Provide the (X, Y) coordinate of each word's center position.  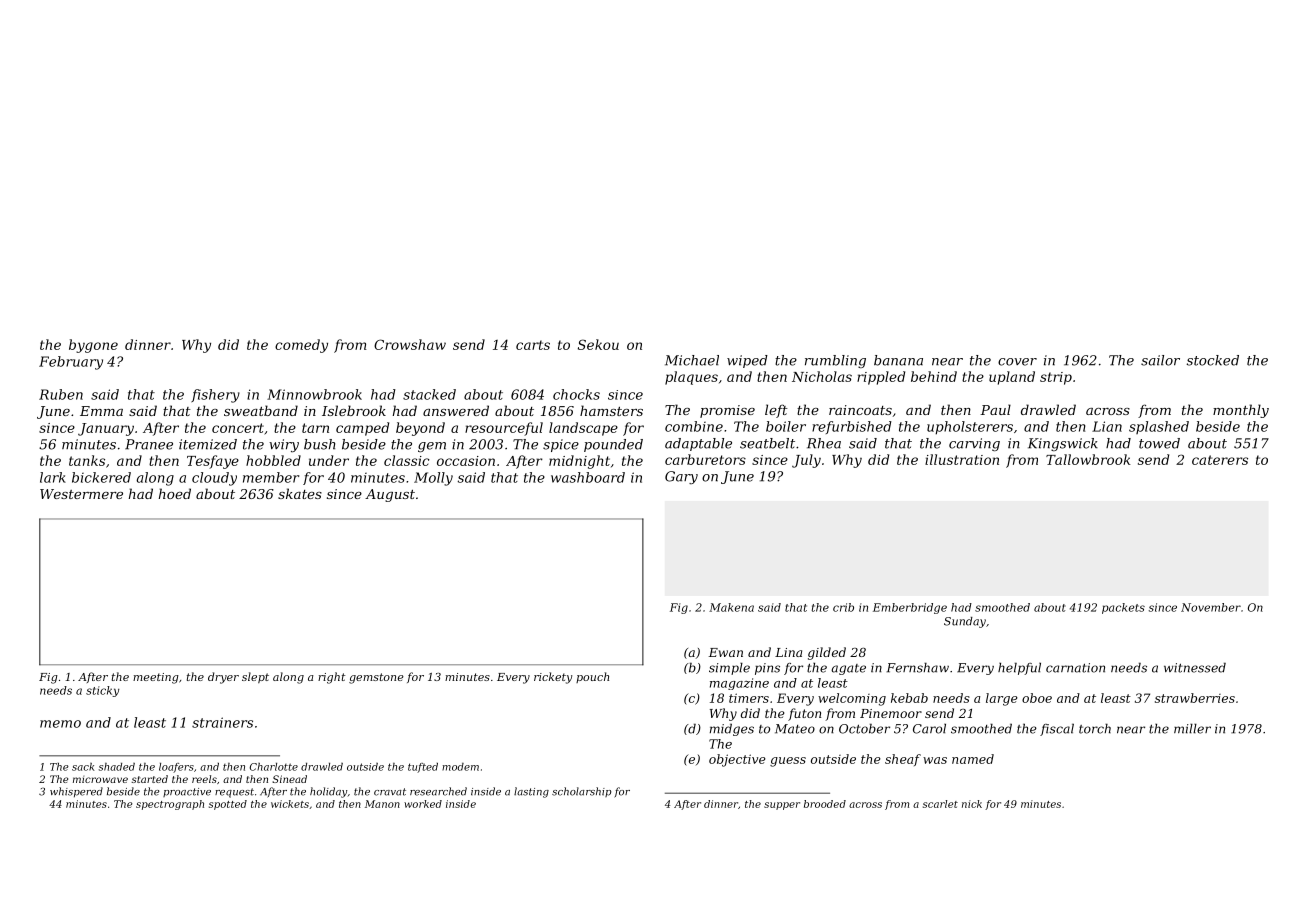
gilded (827, 653)
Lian (1107, 426)
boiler (786, 426)
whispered (76, 792)
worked (423, 804)
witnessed (1195, 667)
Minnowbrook (314, 394)
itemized (208, 444)
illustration (962, 459)
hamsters (611, 410)
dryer (223, 678)
